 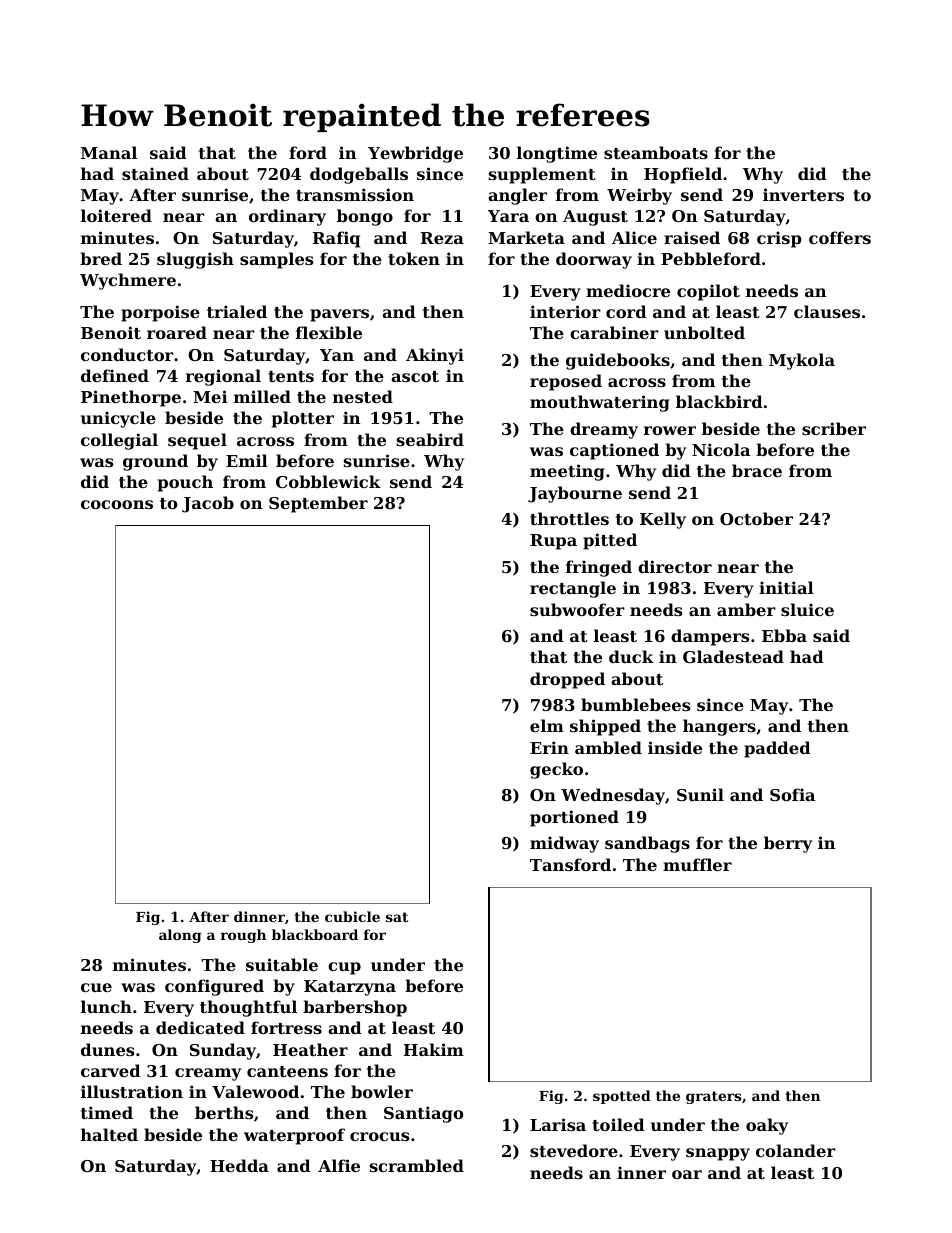 What do you see at coordinates (542, 175) in the page?
I see `supplement` at bounding box center [542, 175].
